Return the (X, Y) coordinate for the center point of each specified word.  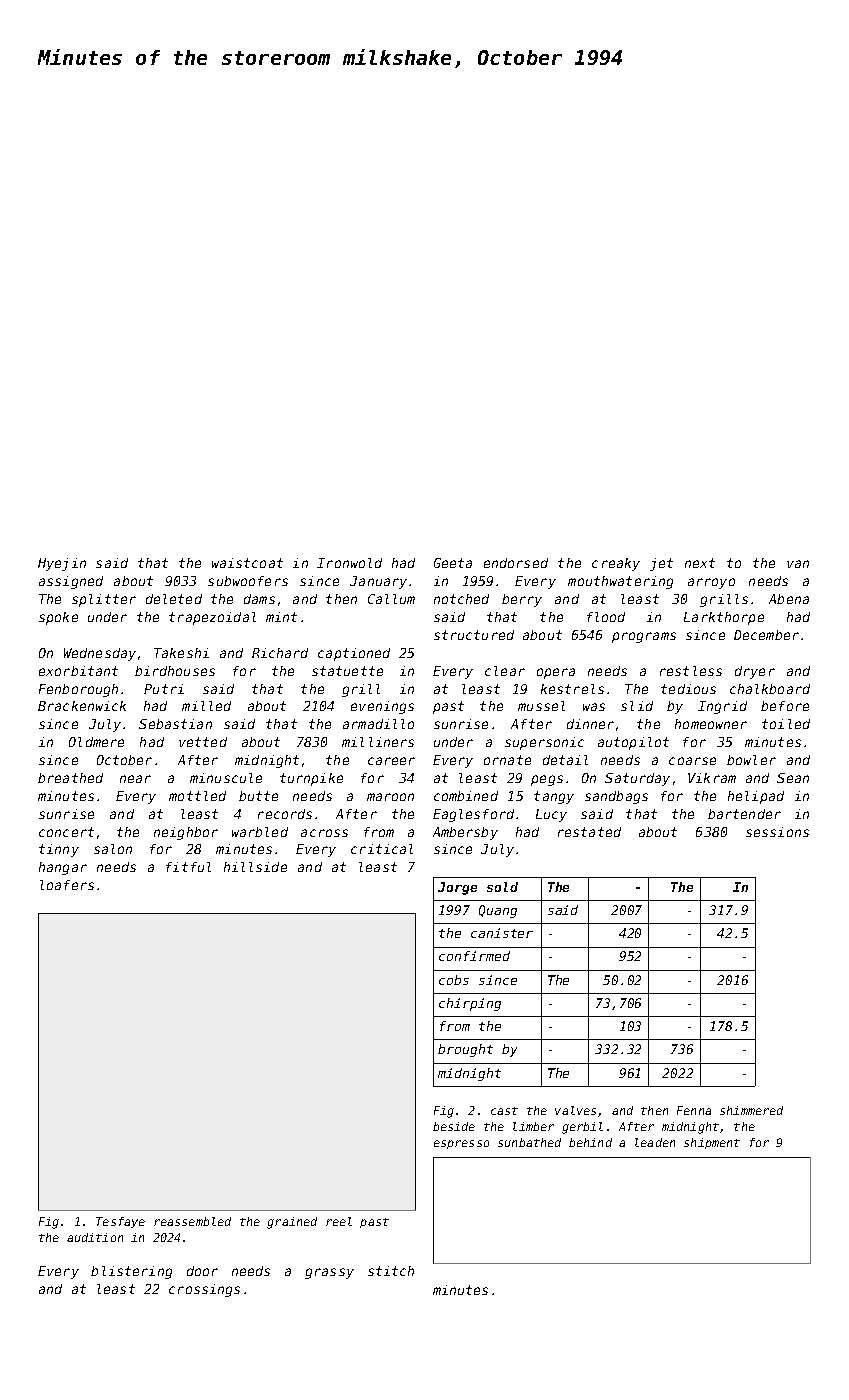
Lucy (551, 815)
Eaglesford (473, 815)
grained (292, 1223)
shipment (712, 1143)
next (700, 563)
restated (589, 832)
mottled (197, 796)
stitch (391, 1271)
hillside (255, 867)
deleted (174, 599)
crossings (204, 1290)
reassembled (192, 1221)
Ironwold (349, 563)
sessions (777, 832)
